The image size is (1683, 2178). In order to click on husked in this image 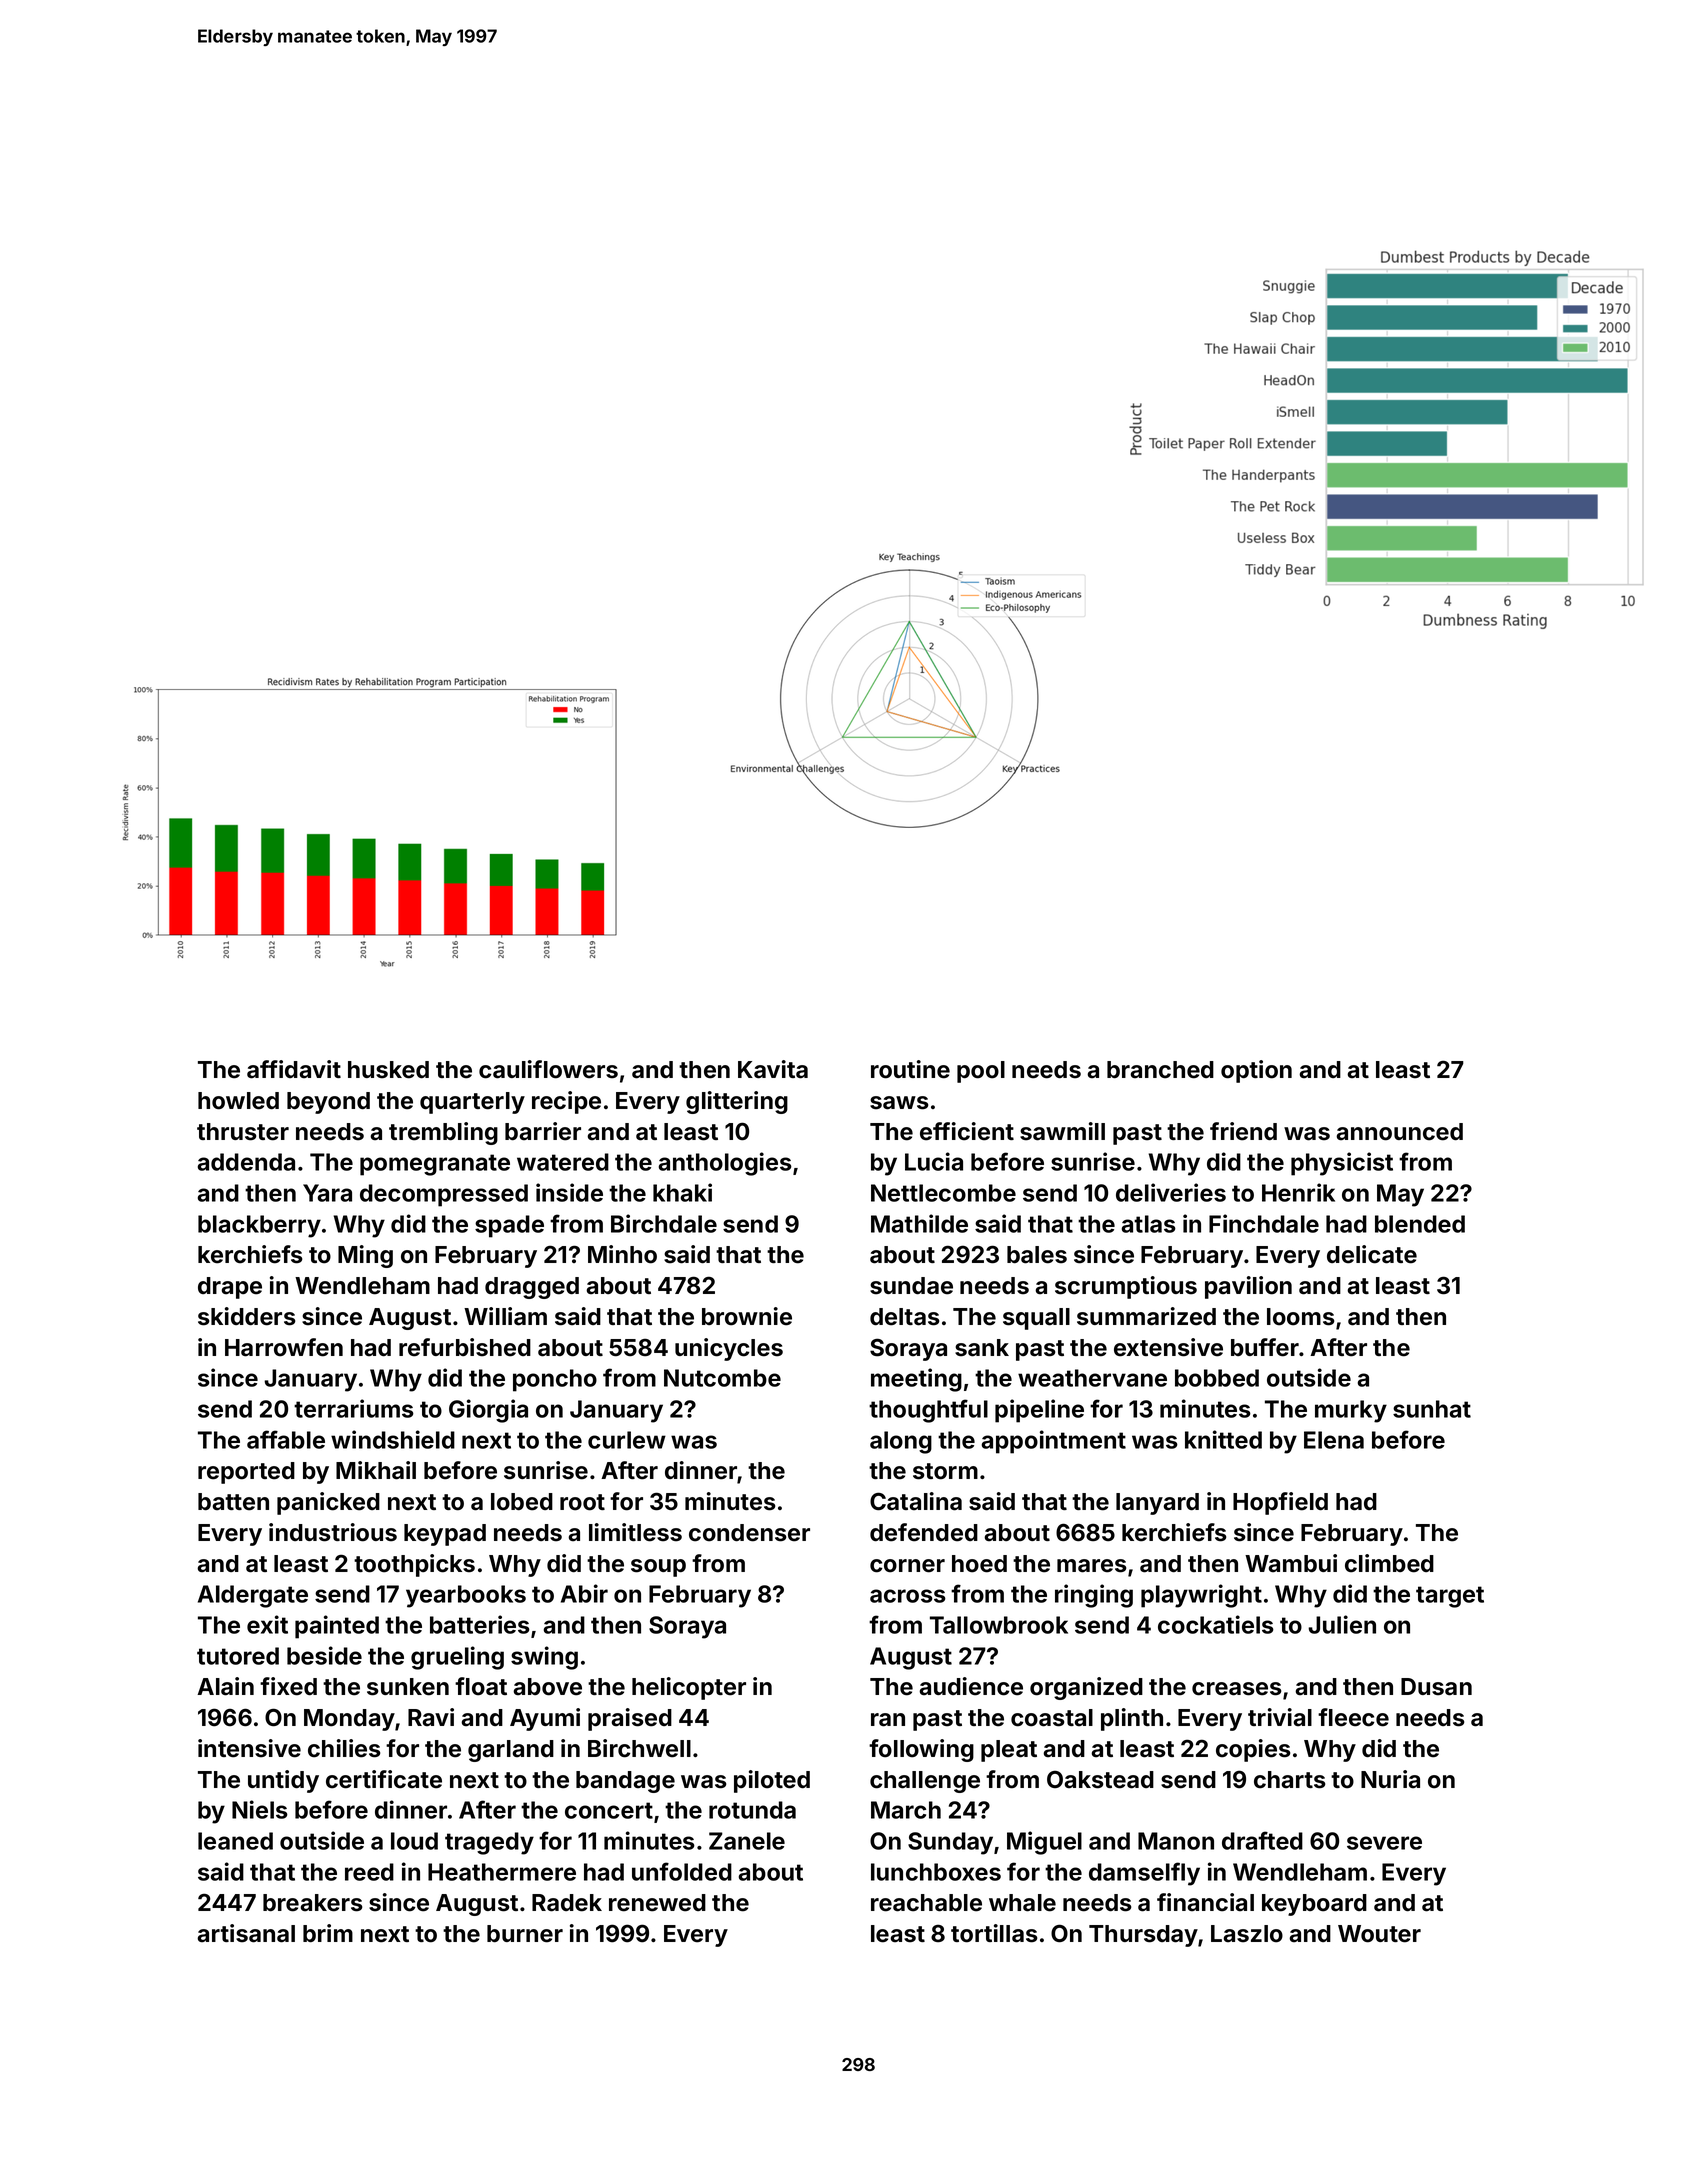, I will do `click(388, 1070)`.
